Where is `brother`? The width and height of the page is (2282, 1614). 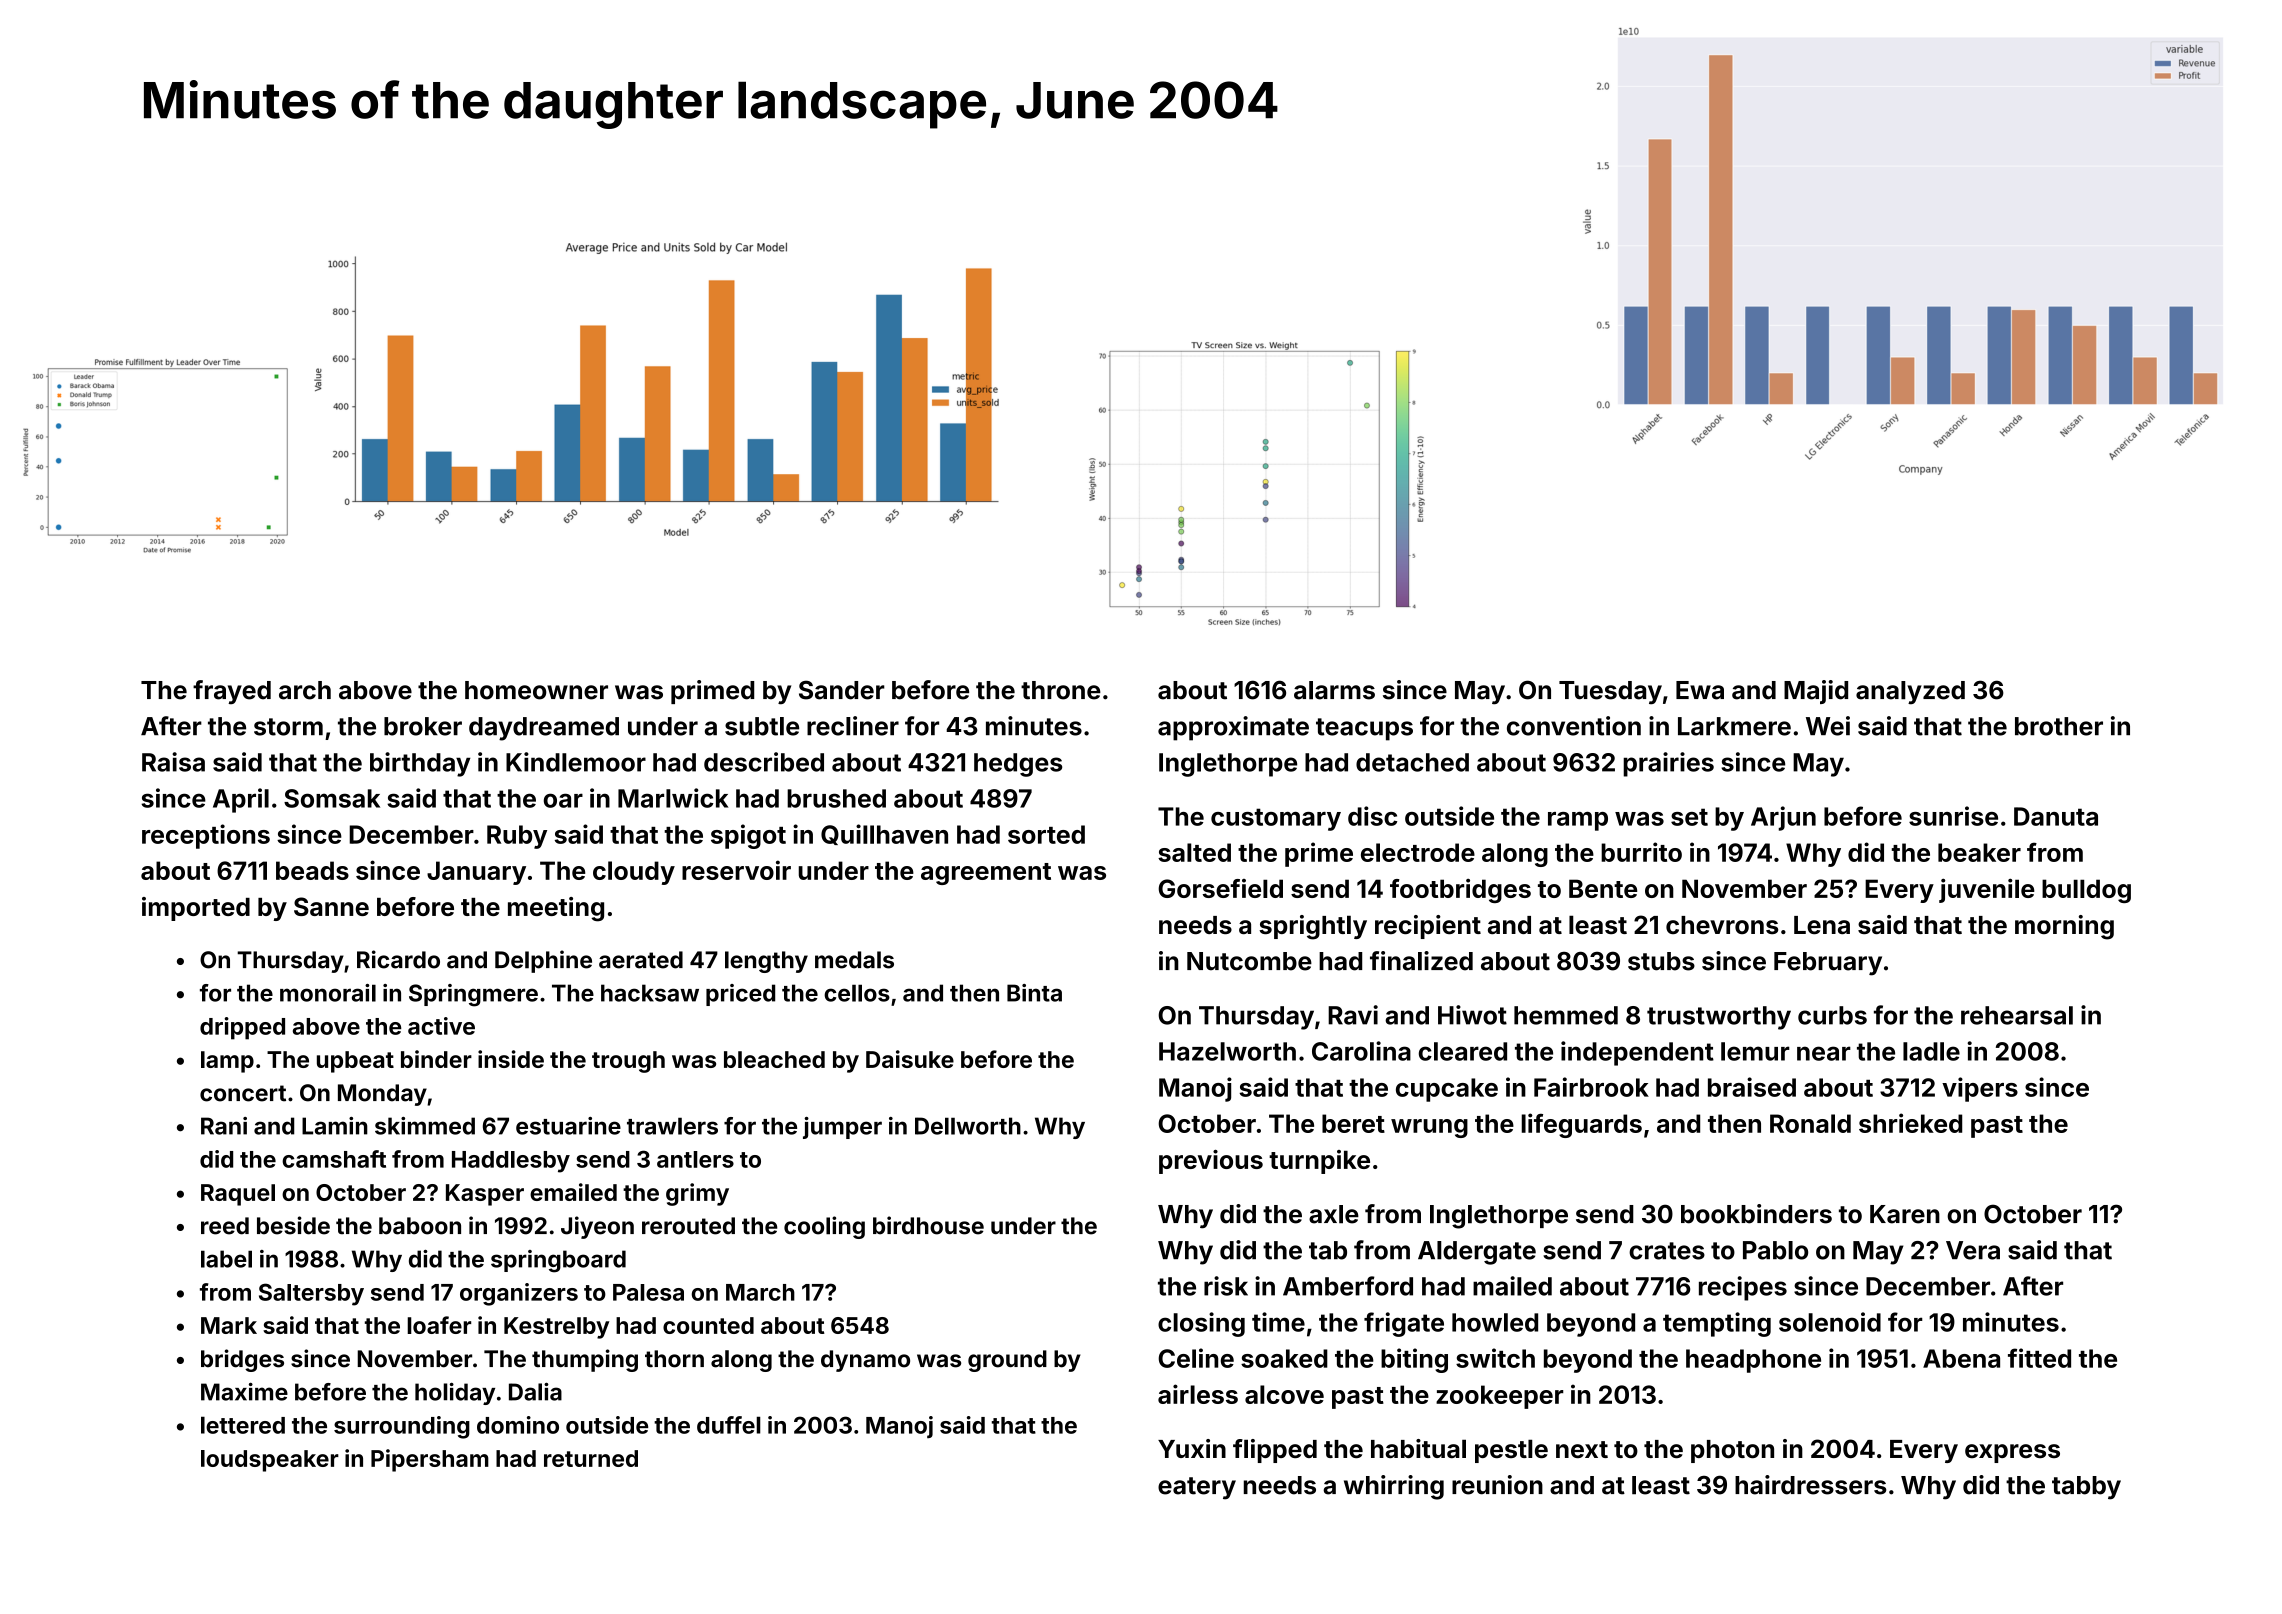 brother is located at coordinates (2059, 726).
